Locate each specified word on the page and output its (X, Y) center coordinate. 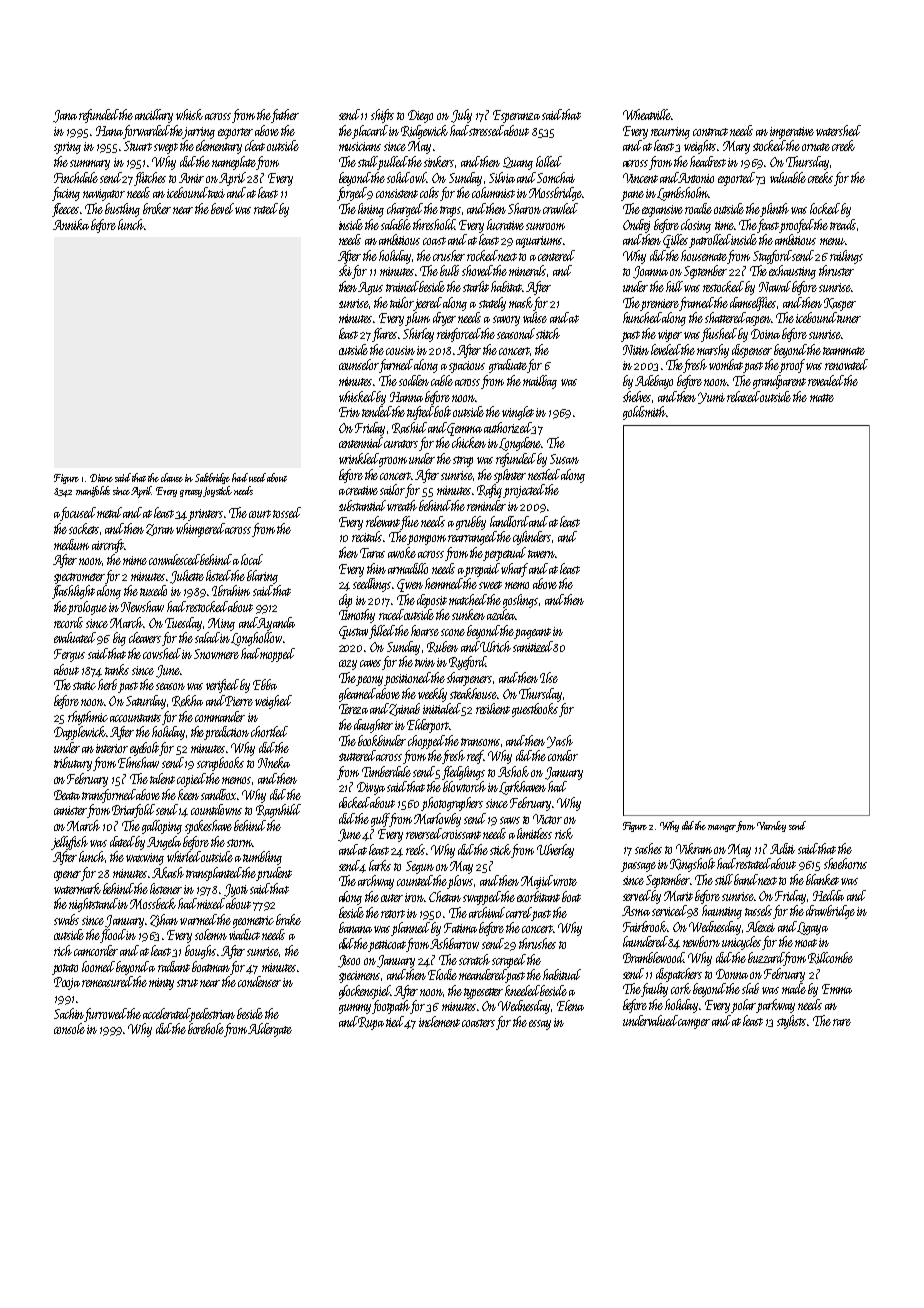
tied (395, 1021)
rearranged (472, 538)
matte (822, 398)
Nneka (274, 762)
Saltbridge (212, 478)
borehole (206, 1028)
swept (166, 148)
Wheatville (647, 114)
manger (722, 828)
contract (710, 132)
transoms (480, 742)
